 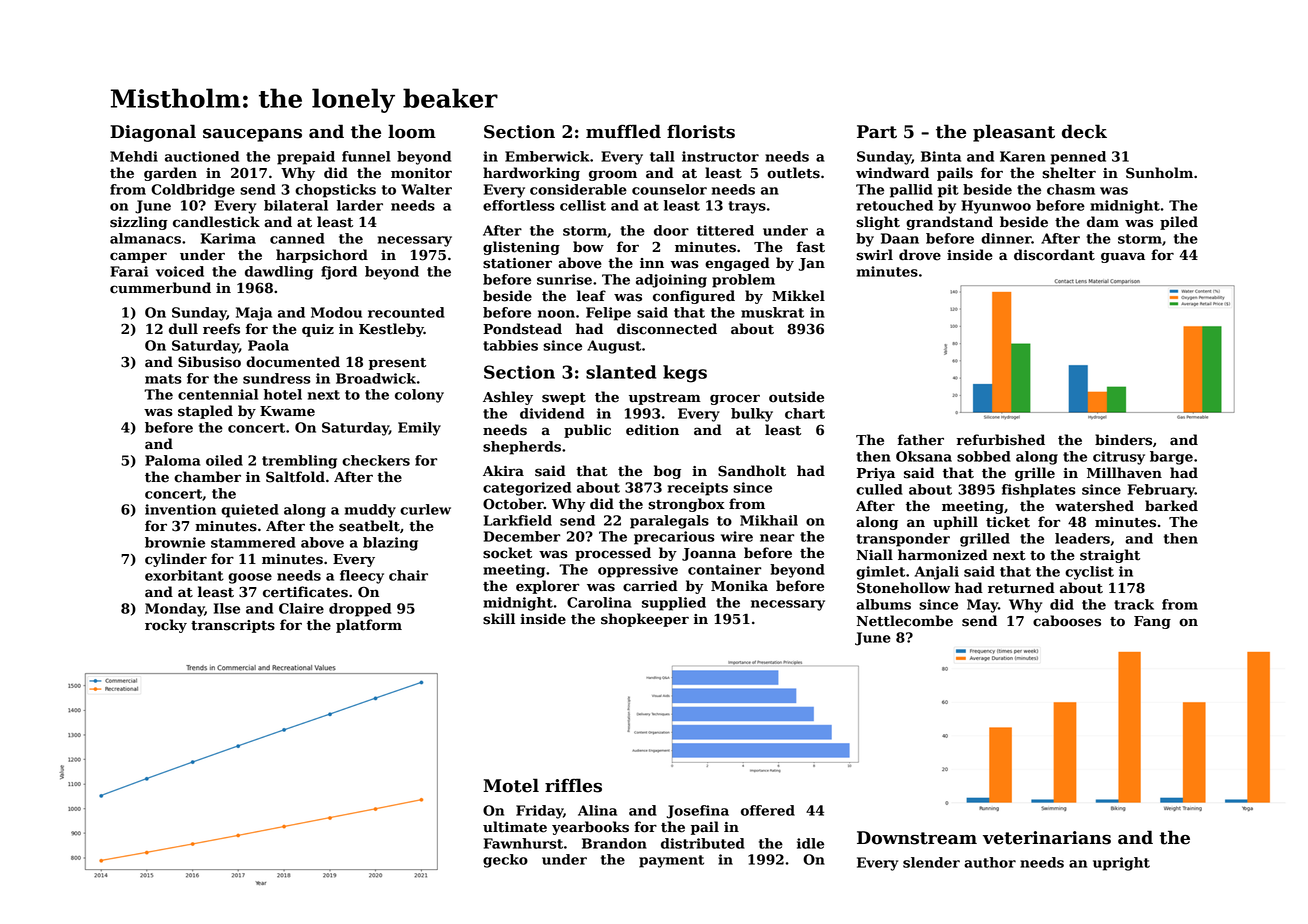 I want to click on rocky, so click(x=166, y=626).
